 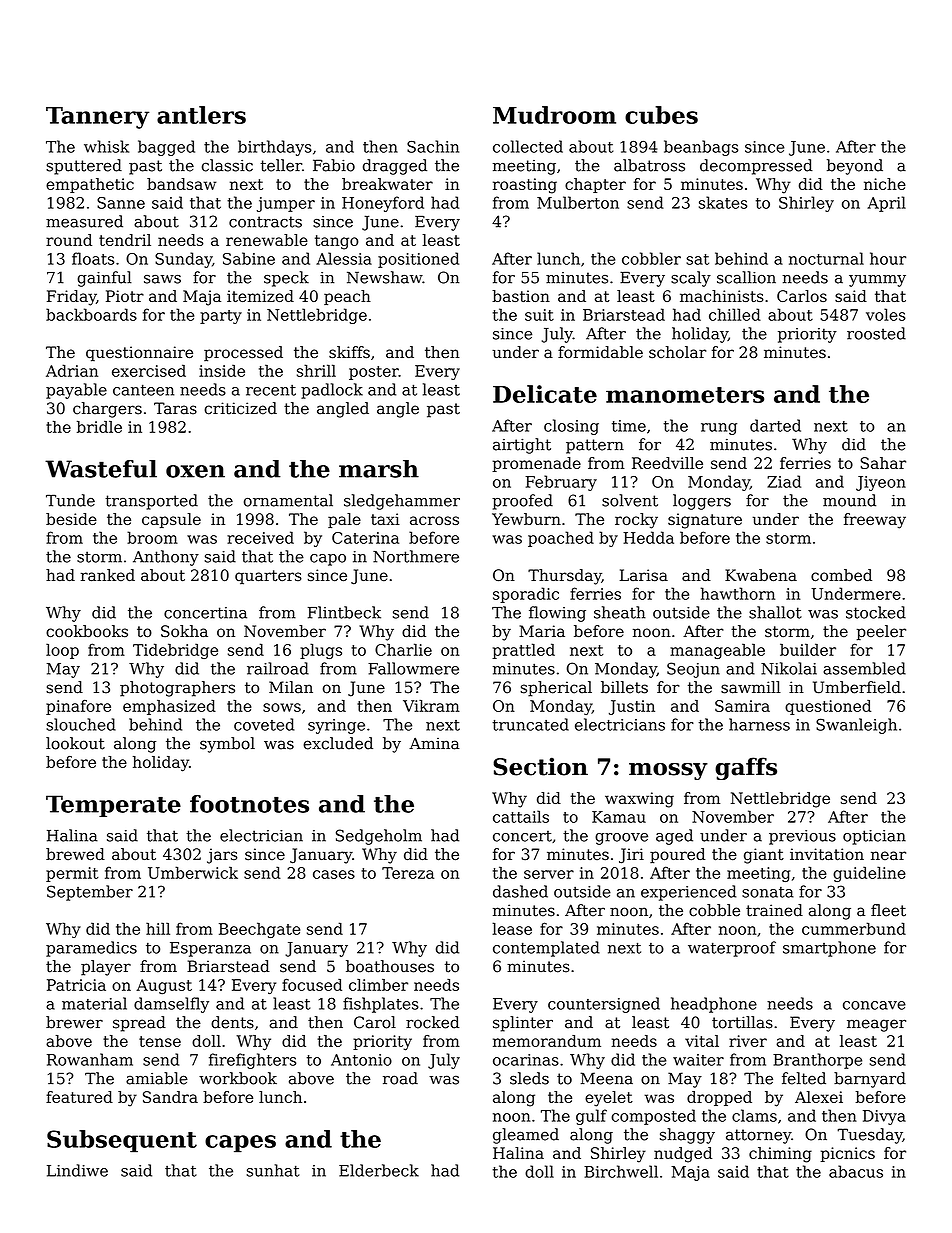 I want to click on quarters, so click(x=268, y=577).
